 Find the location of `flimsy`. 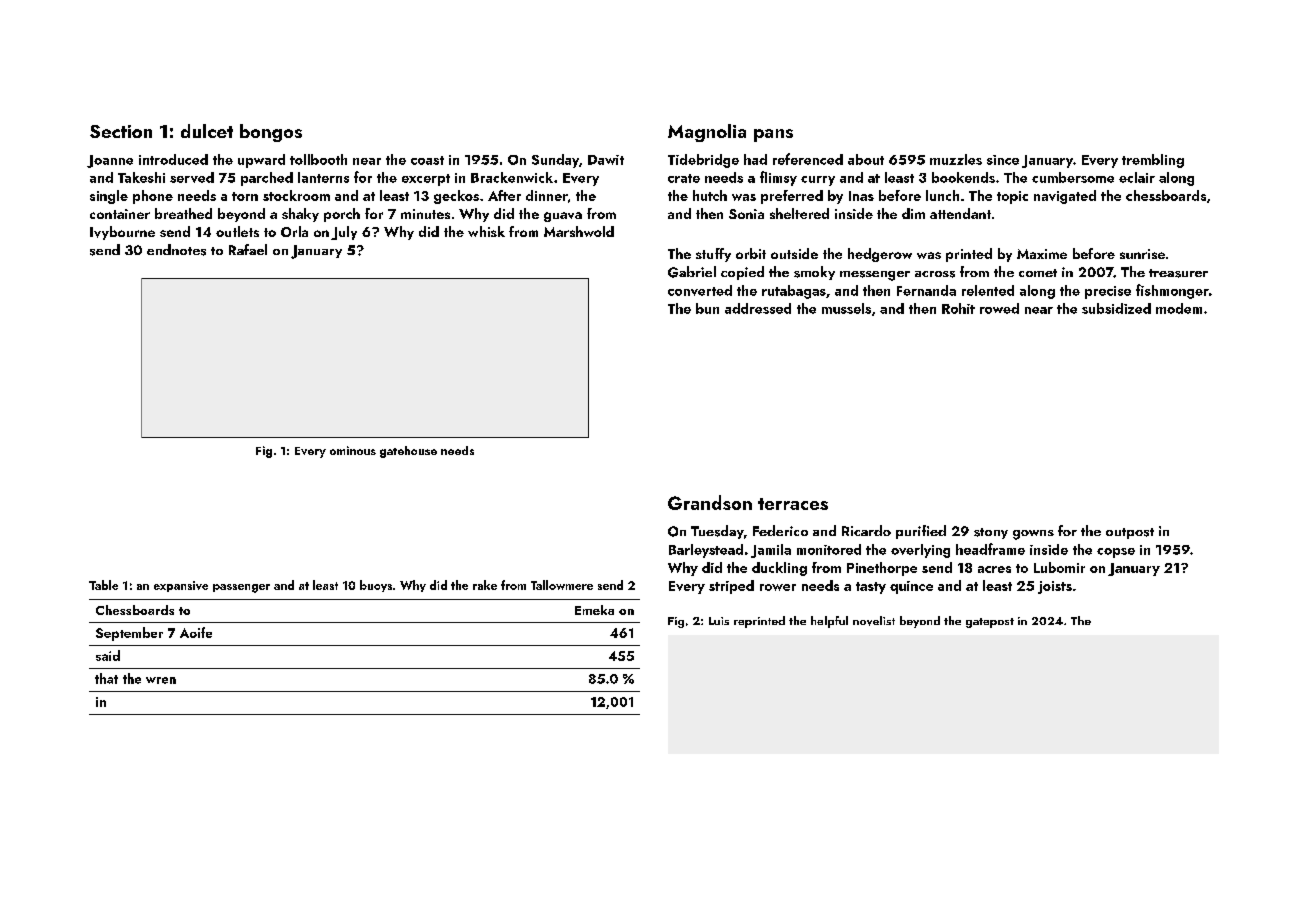

flimsy is located at coordinates (778, 178).
